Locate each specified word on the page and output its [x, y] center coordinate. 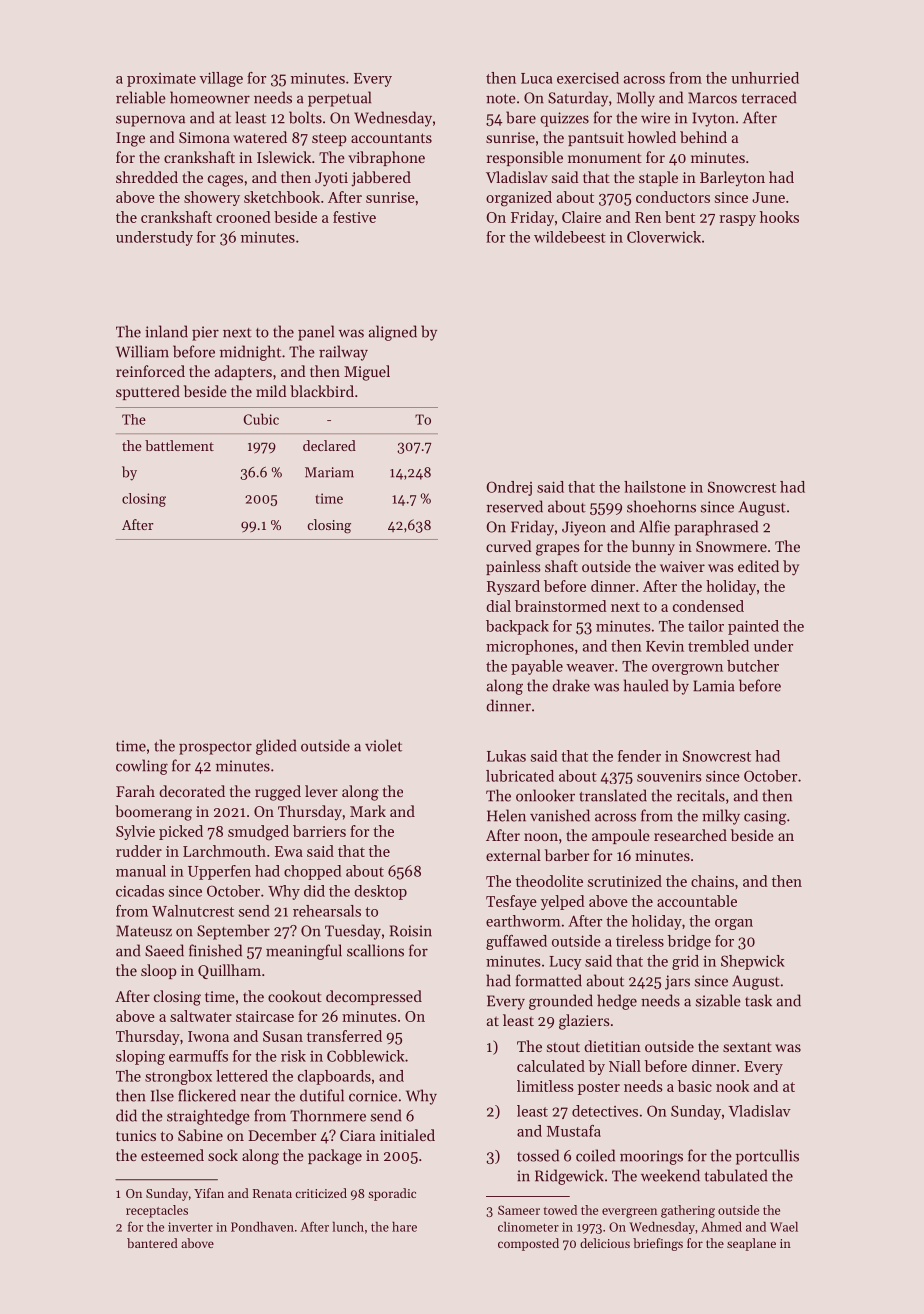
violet [383, 745]
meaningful [304, 952]
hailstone [655, 487]
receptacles [157, 1211]
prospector [215, 748]
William [142, 351]
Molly [636, 99]
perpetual [339, 99]
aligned [393, 333]
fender [639, 756]
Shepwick [753, 962]
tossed [538, 1155]
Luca [536, 78]
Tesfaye [511, 902]
